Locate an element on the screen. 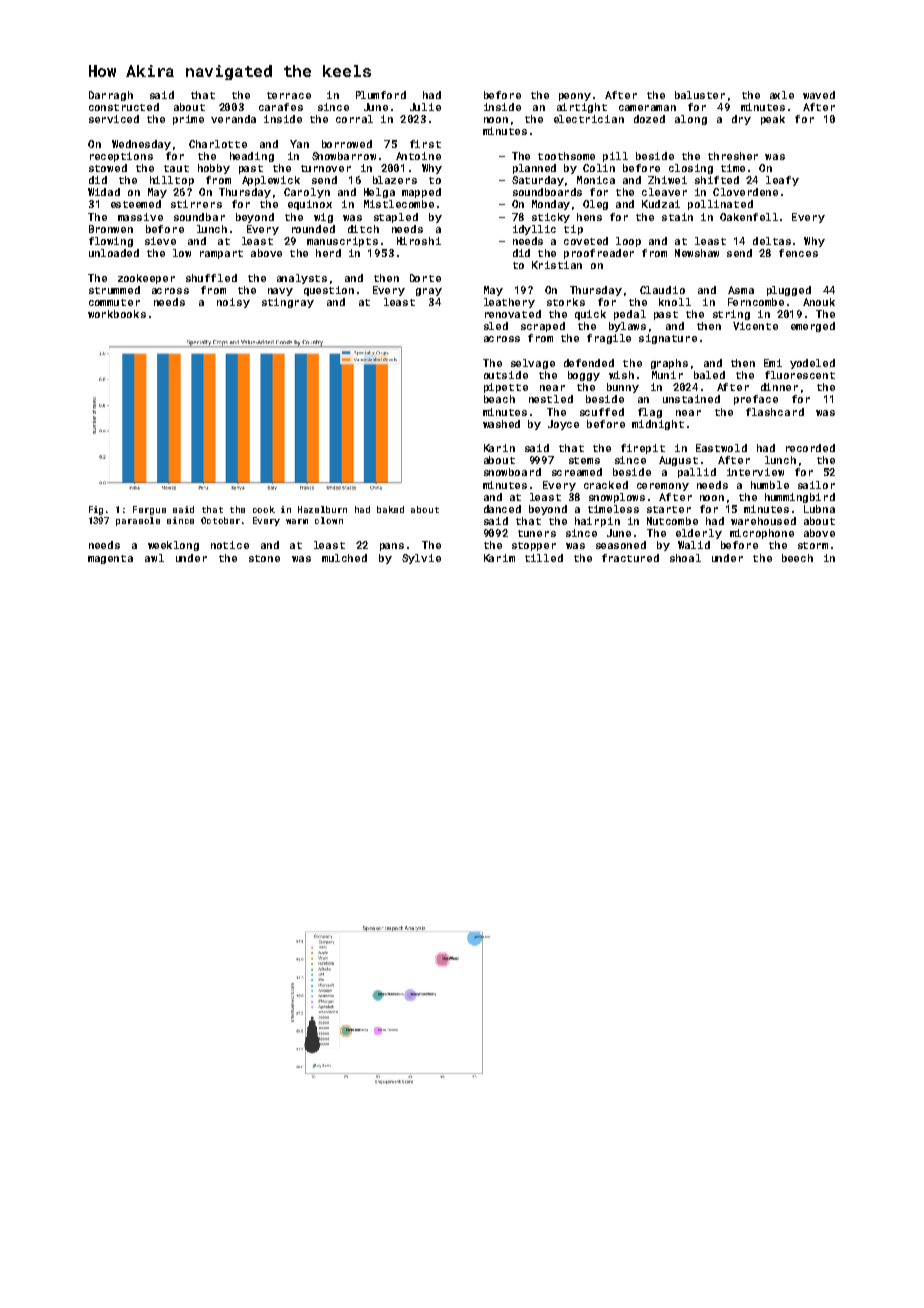  loop is located at coordinates (628, 242).
